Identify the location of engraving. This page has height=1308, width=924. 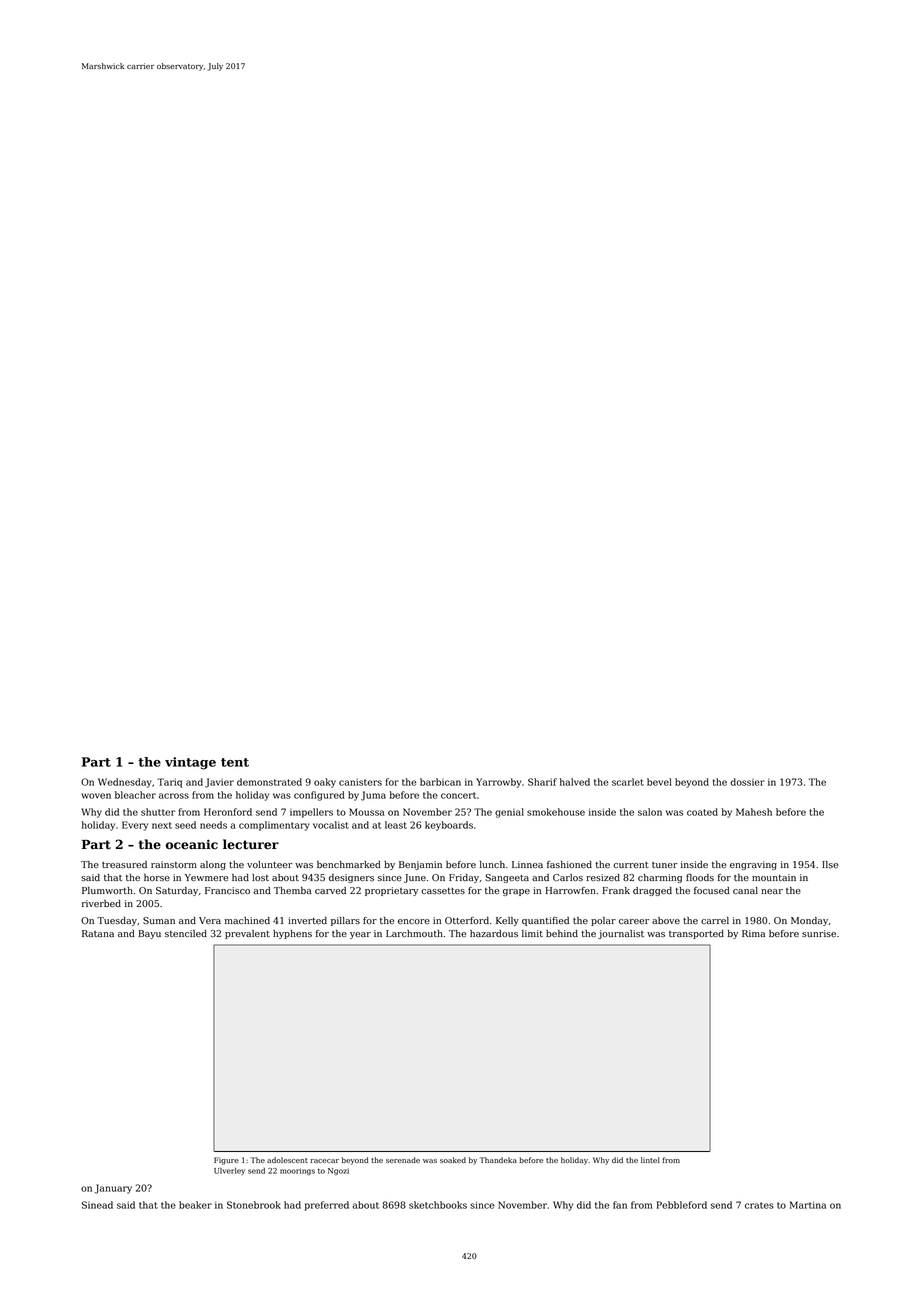
(753, 865).
